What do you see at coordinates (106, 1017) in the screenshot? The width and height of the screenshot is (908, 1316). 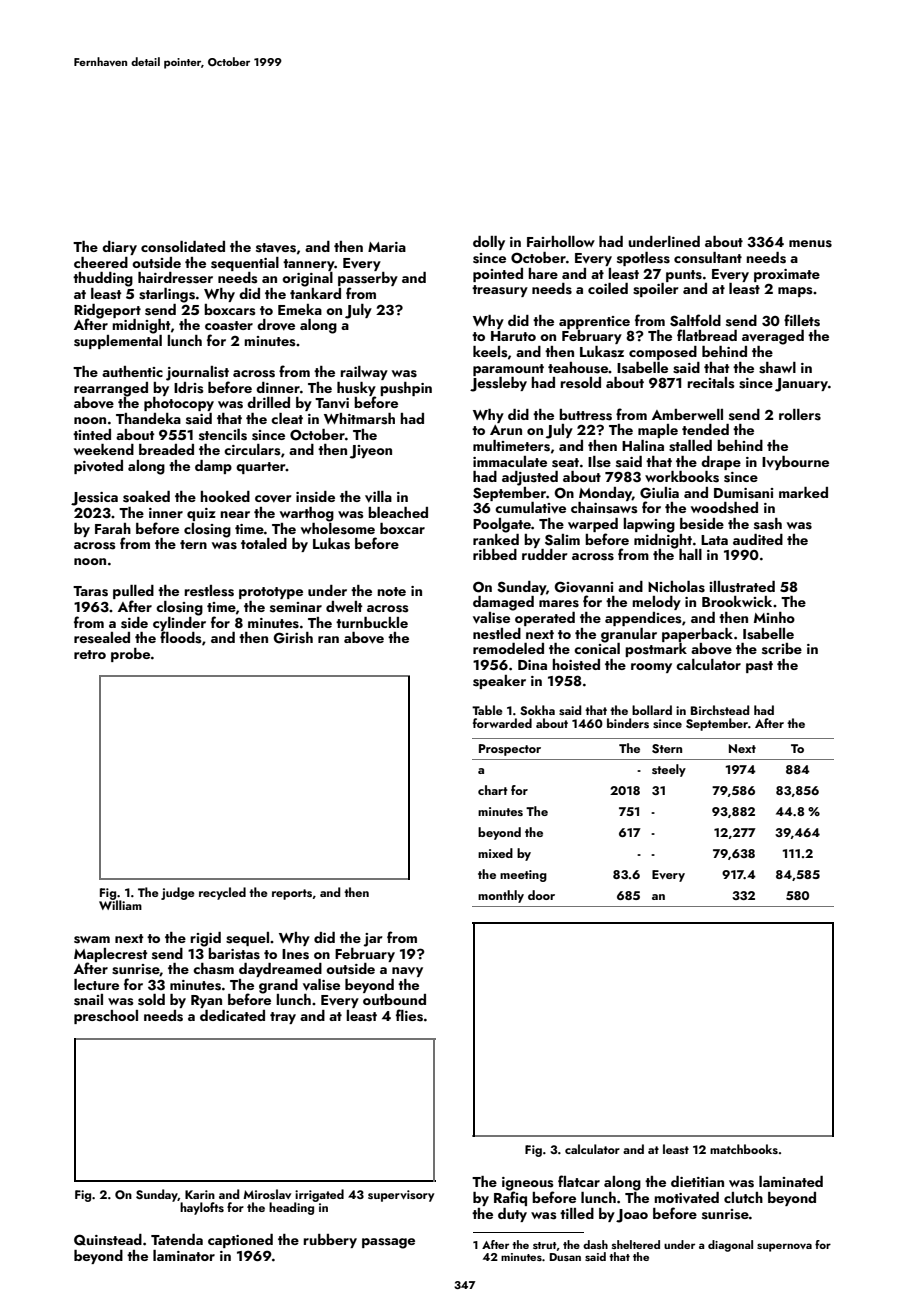 I see `preschool` at bounding box center [106, 1017].
